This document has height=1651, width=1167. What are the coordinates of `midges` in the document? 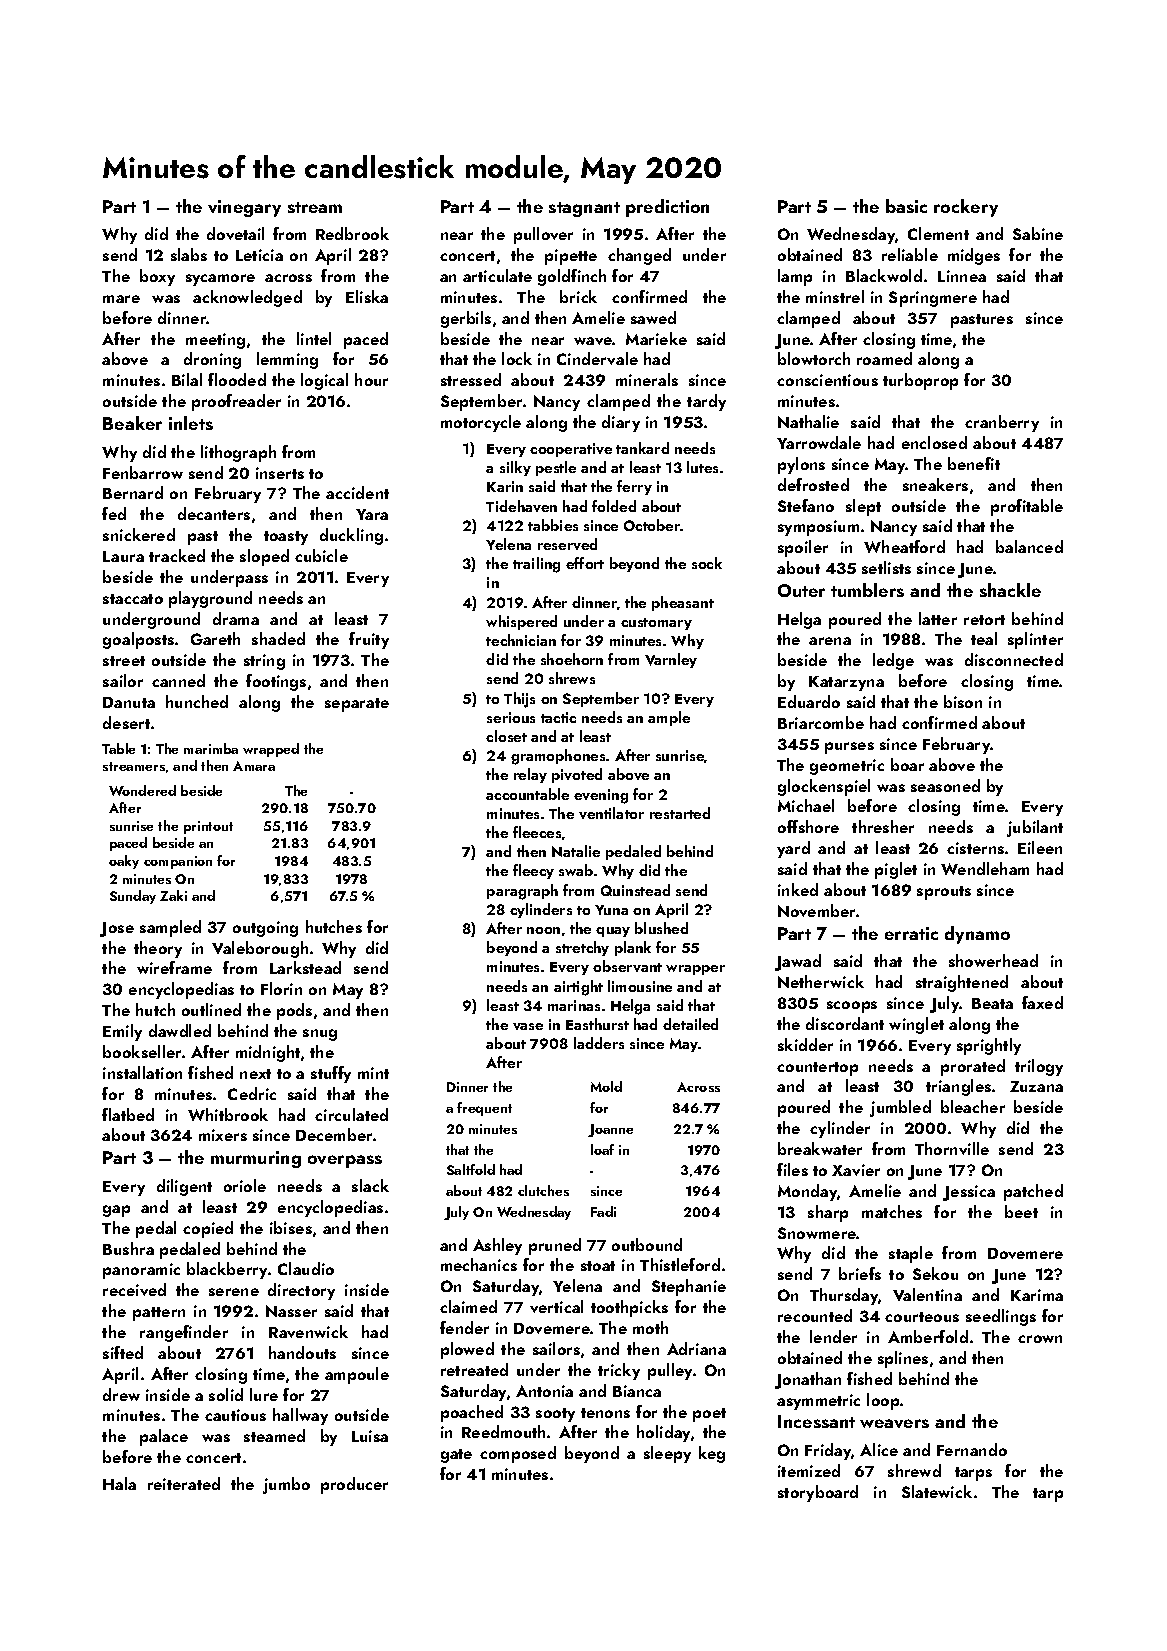 It's located at (974, 256).
